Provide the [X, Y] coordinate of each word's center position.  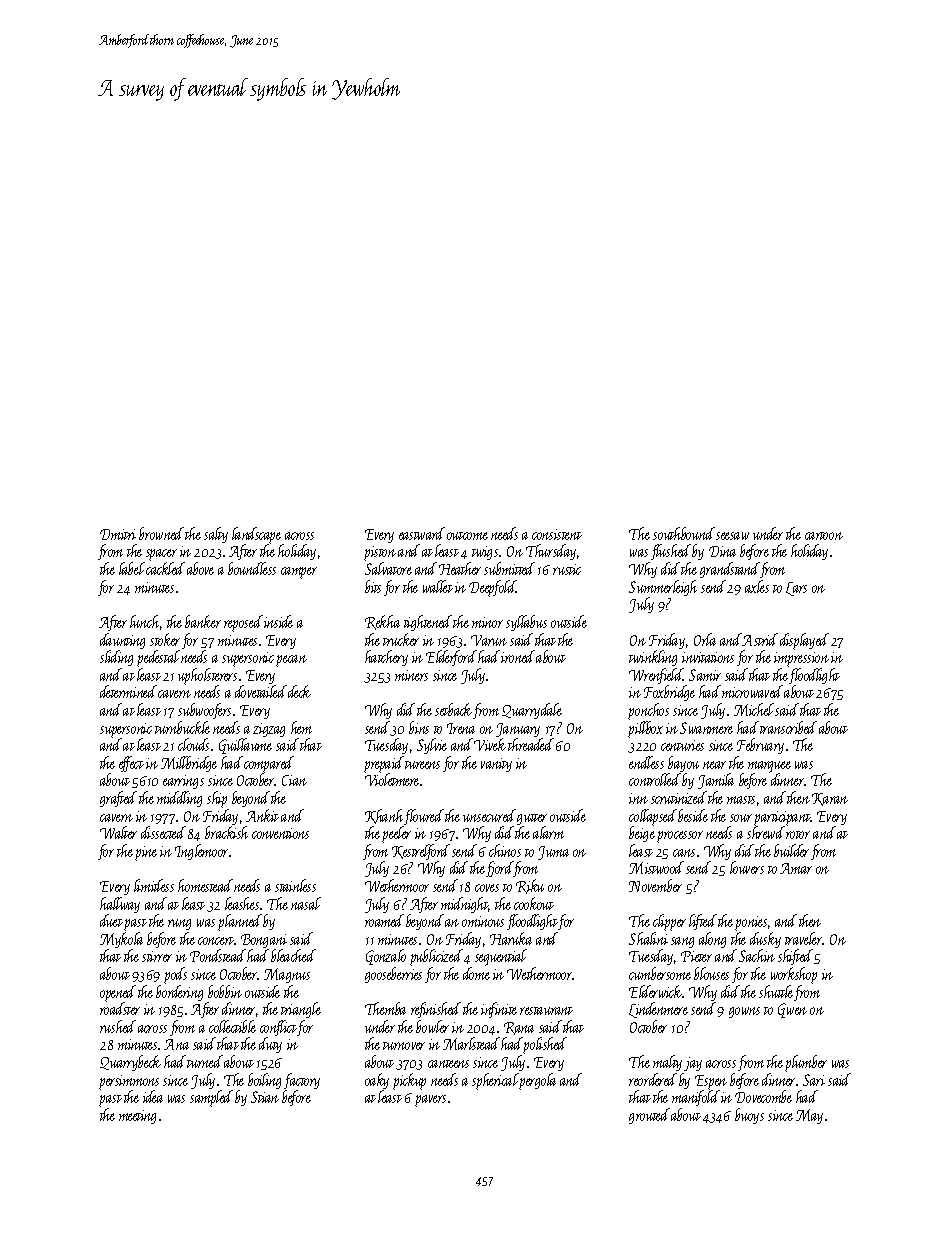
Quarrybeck [130, 1063]
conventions [280, 833]
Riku [530, 886]
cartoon [824, 536]
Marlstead [471, 1043]
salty [216, 535]
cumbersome [660, 973]
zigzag [269, 730]
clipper [669, 922]
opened [118, 993]
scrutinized [679, 797]
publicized [436, 957]
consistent [557, 534]
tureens [422, 765]
